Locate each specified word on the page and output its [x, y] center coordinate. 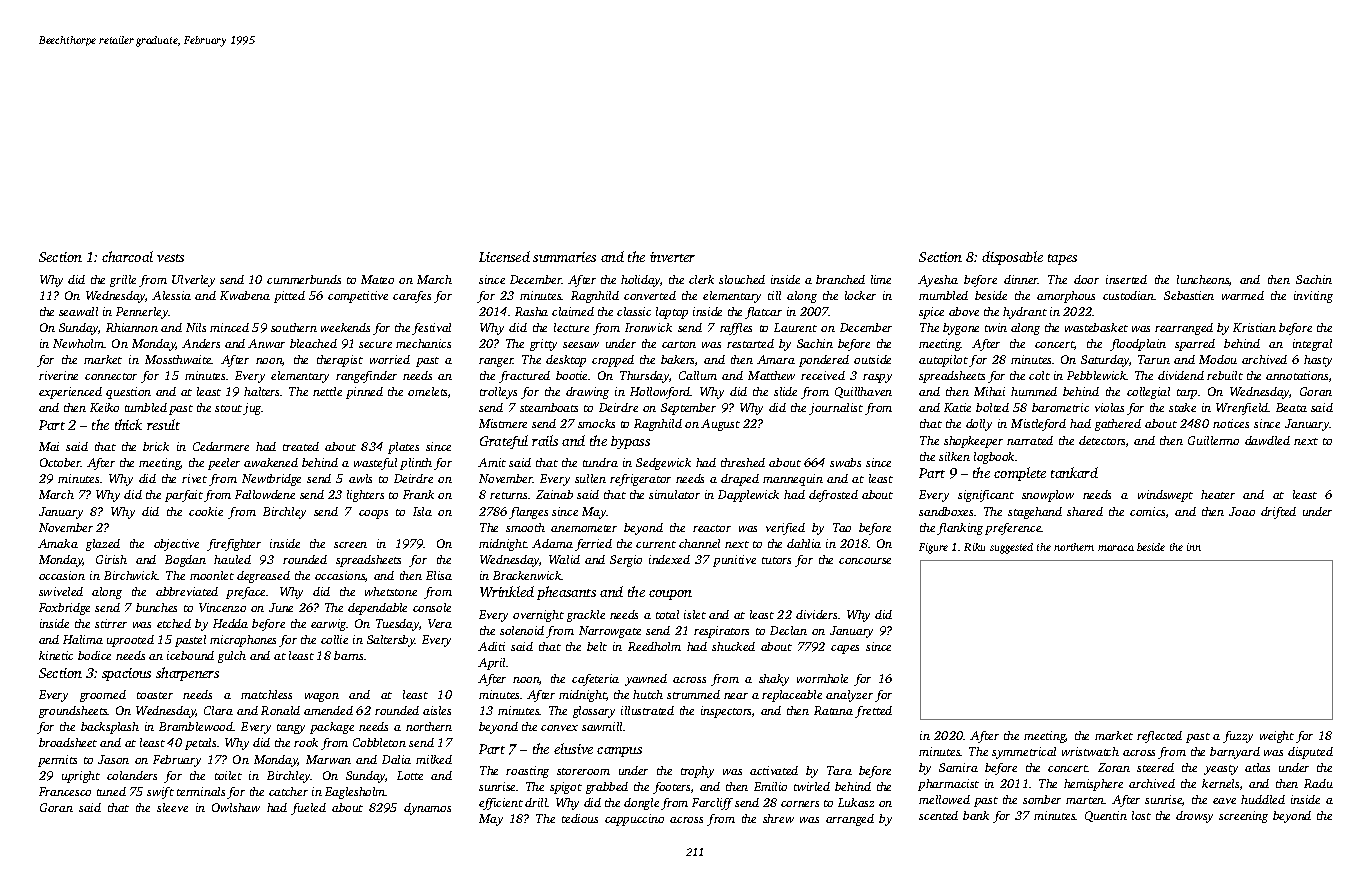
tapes [1062, 259]
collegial [1148, 393]
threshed [743, 462]
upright [81, 777]
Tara [839, 770]
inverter [672, 257]
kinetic [56, 655]
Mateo [377, 279]
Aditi [491, 646]
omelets [427, 391]
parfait [184, 496]
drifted [1278, 513]
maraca [1116, 548]
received [823, 375]
